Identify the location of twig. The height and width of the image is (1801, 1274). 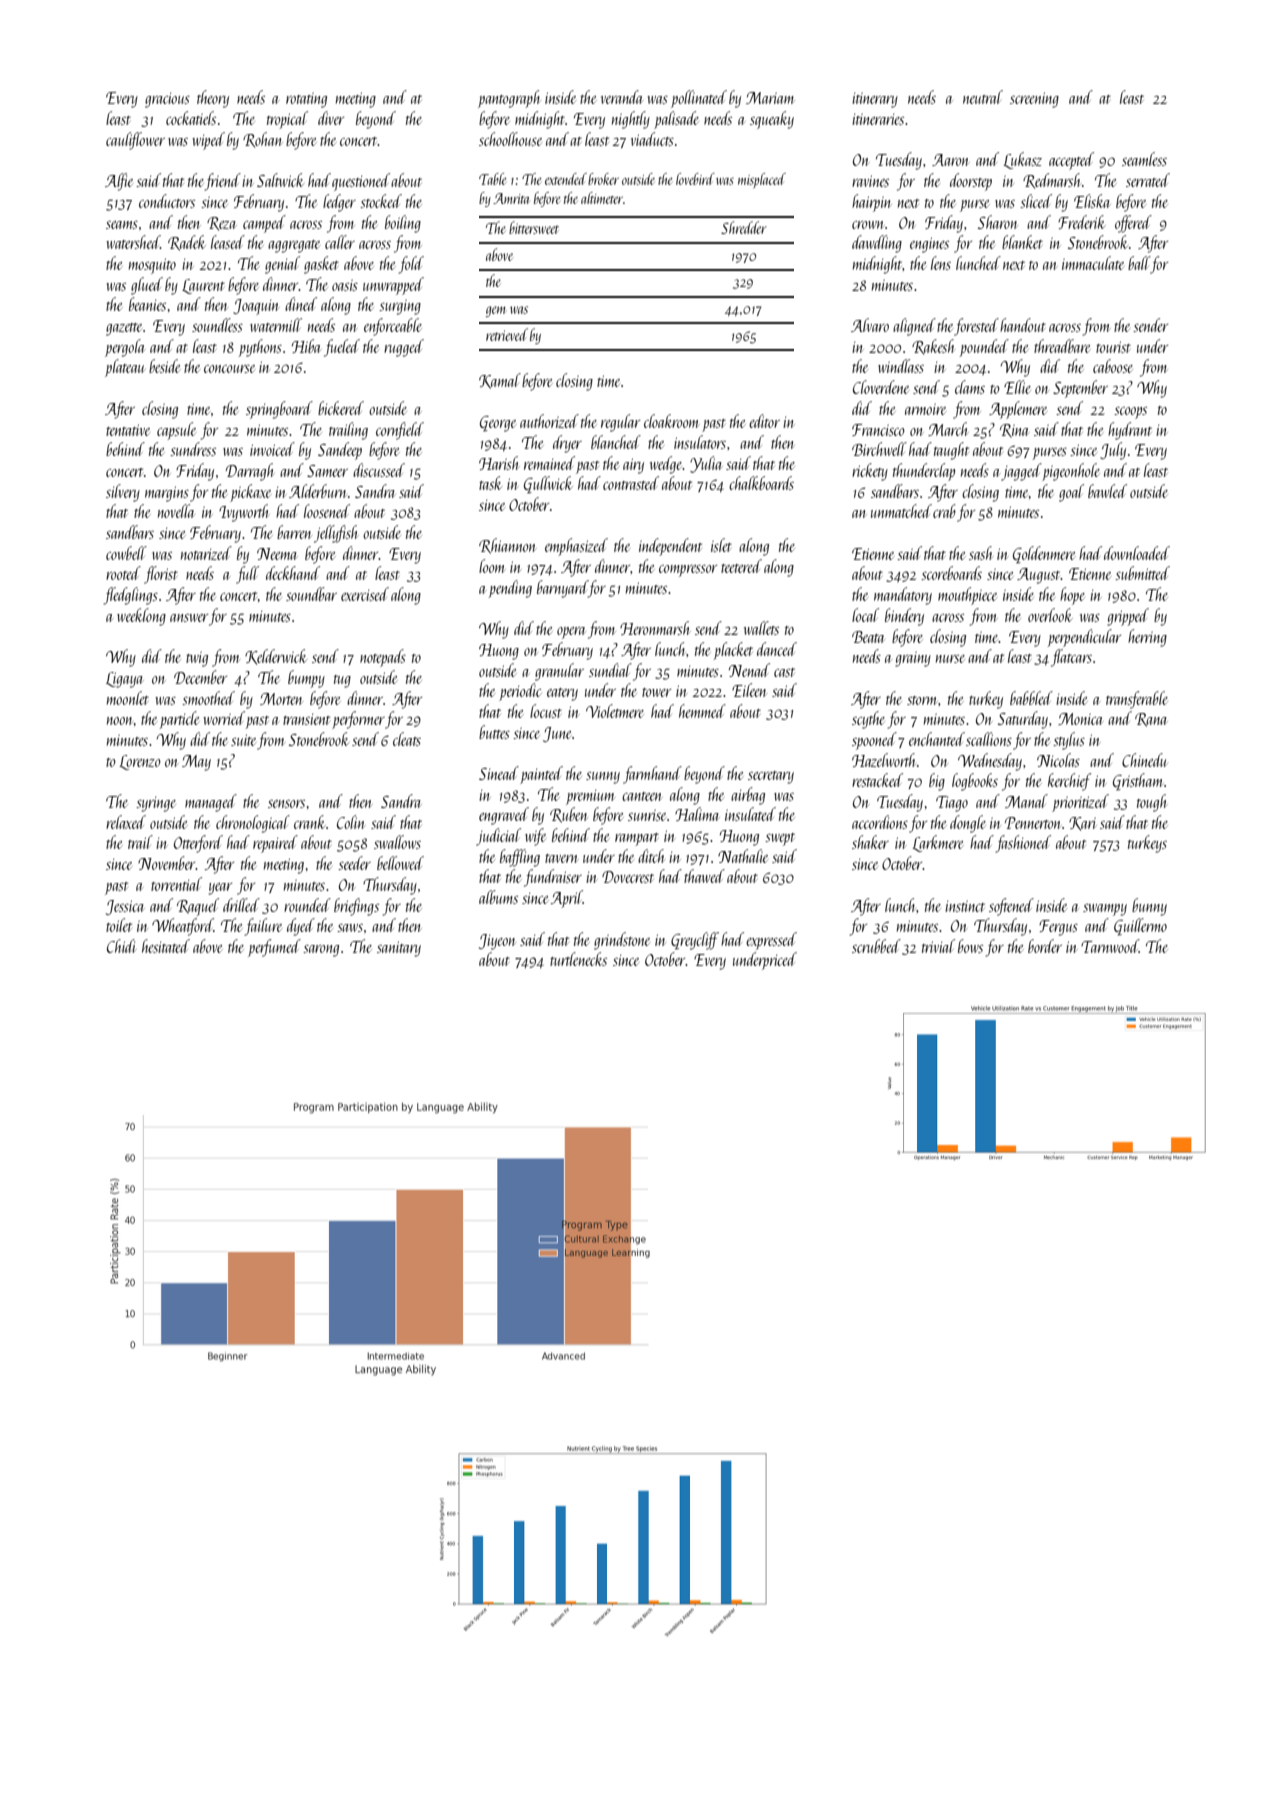
(197, 659).
